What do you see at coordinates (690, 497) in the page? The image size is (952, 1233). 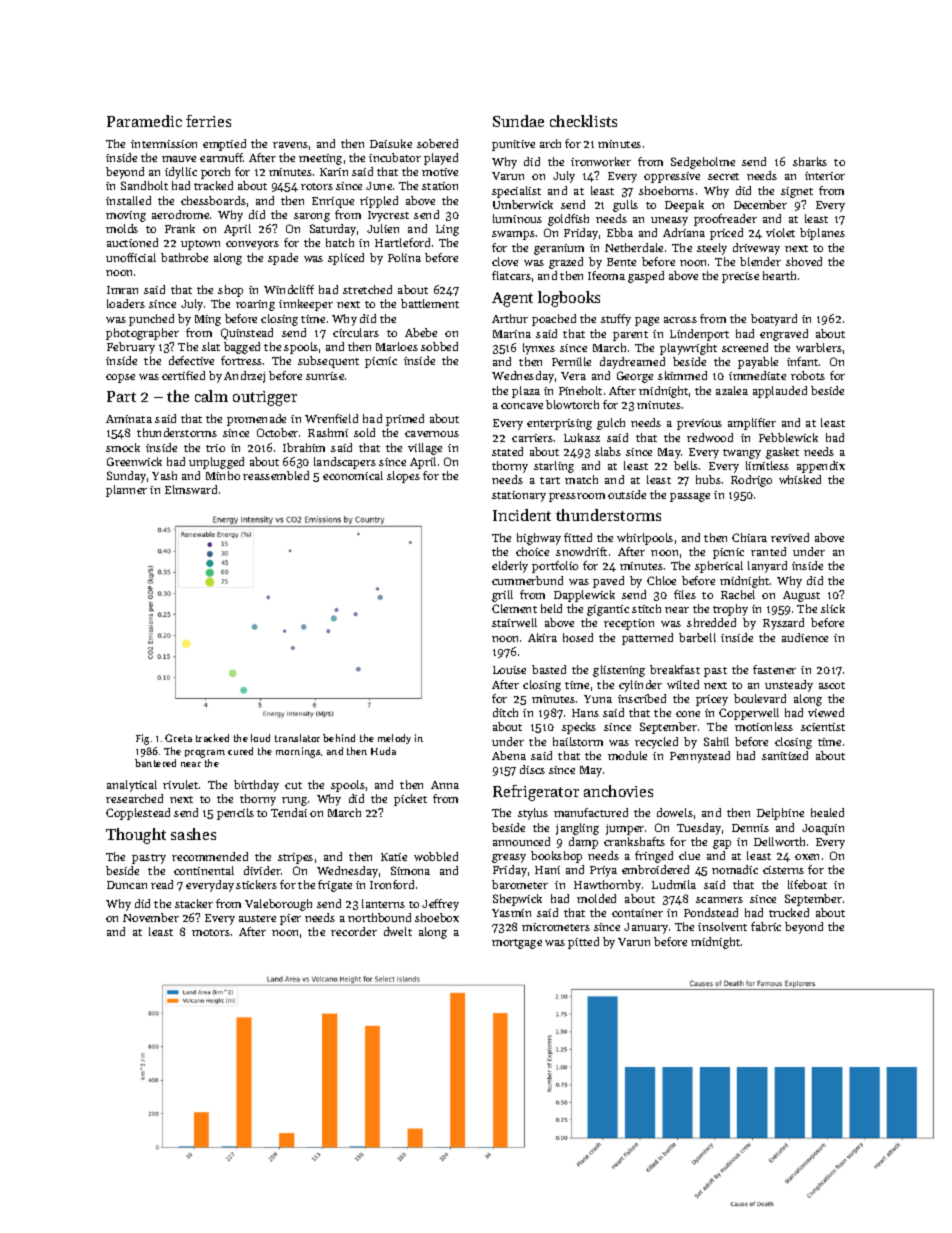 I see `passage` at bounding box center [690, 497].
